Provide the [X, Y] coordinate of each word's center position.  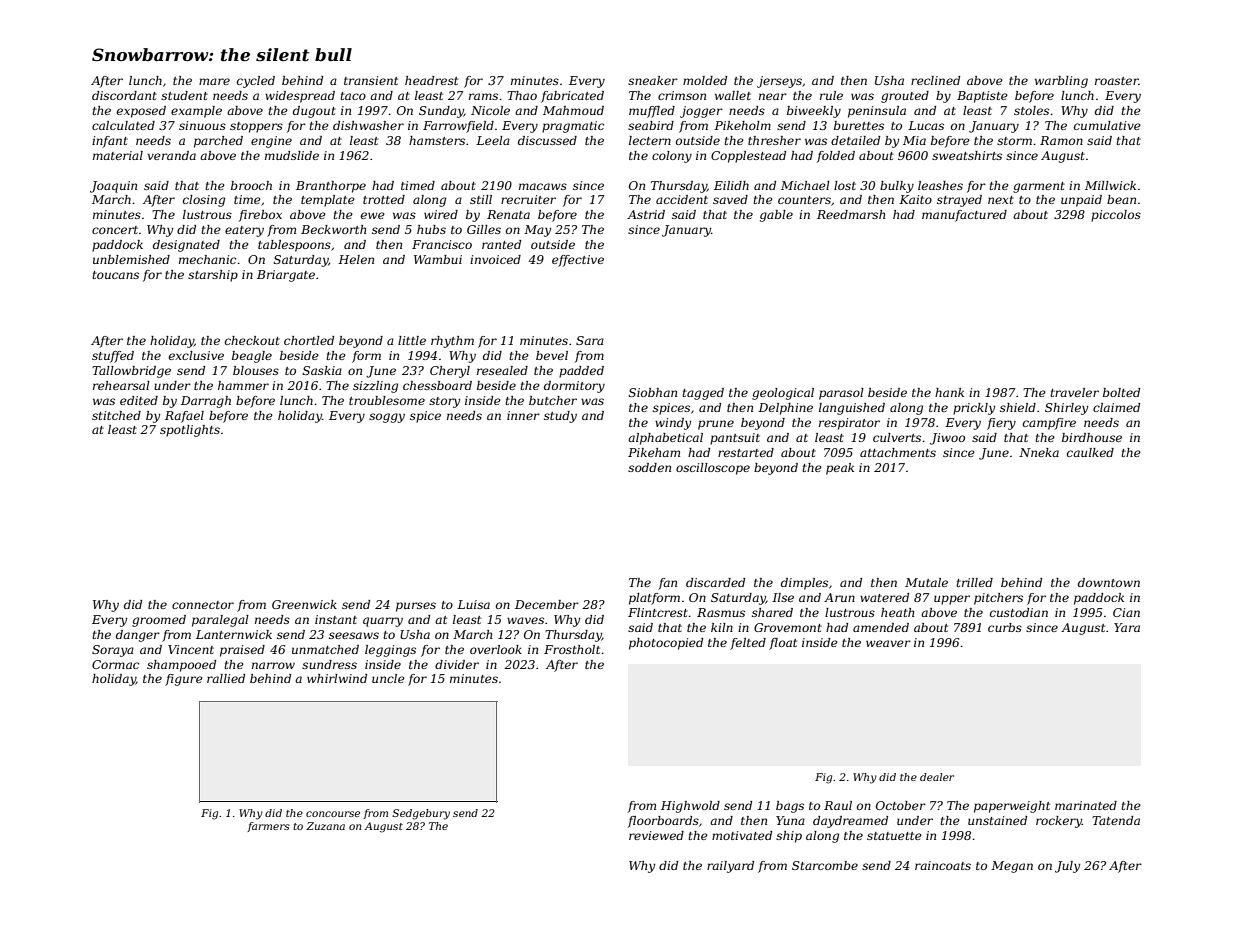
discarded [715, 582]
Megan [1012, 867]
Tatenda [1116, 820]
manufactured [964, 216]
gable [776, 216]
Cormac [115, 664]
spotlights [190, 431]
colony [672, 157]
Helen [356, 259]
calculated [123, 125]
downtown [1109, 582]
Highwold [690, 807]
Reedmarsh [851, 214]
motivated [742, 835]
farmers [268, 827]
